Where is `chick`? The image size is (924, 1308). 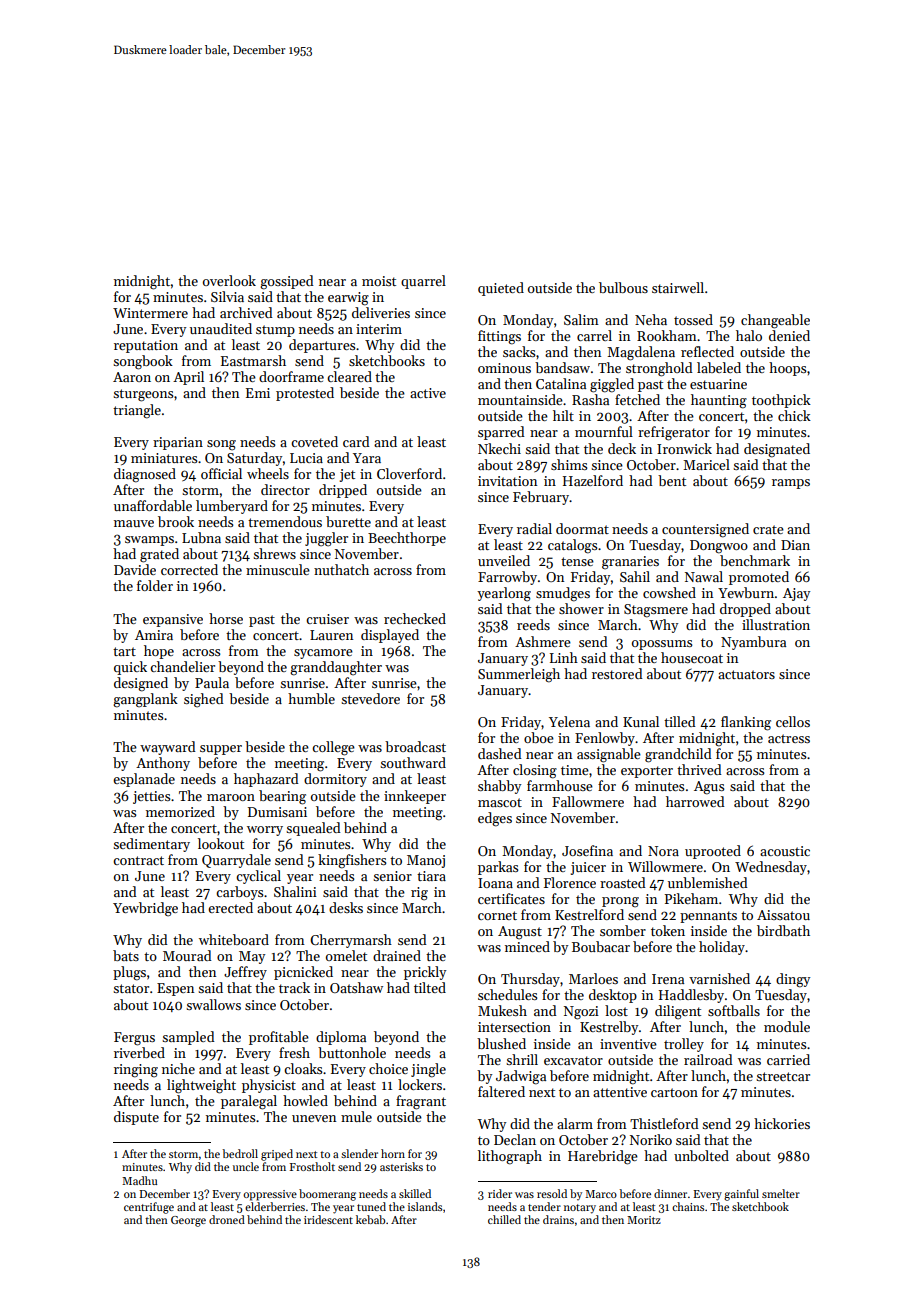 chick is located at coordinates (794, 415).
